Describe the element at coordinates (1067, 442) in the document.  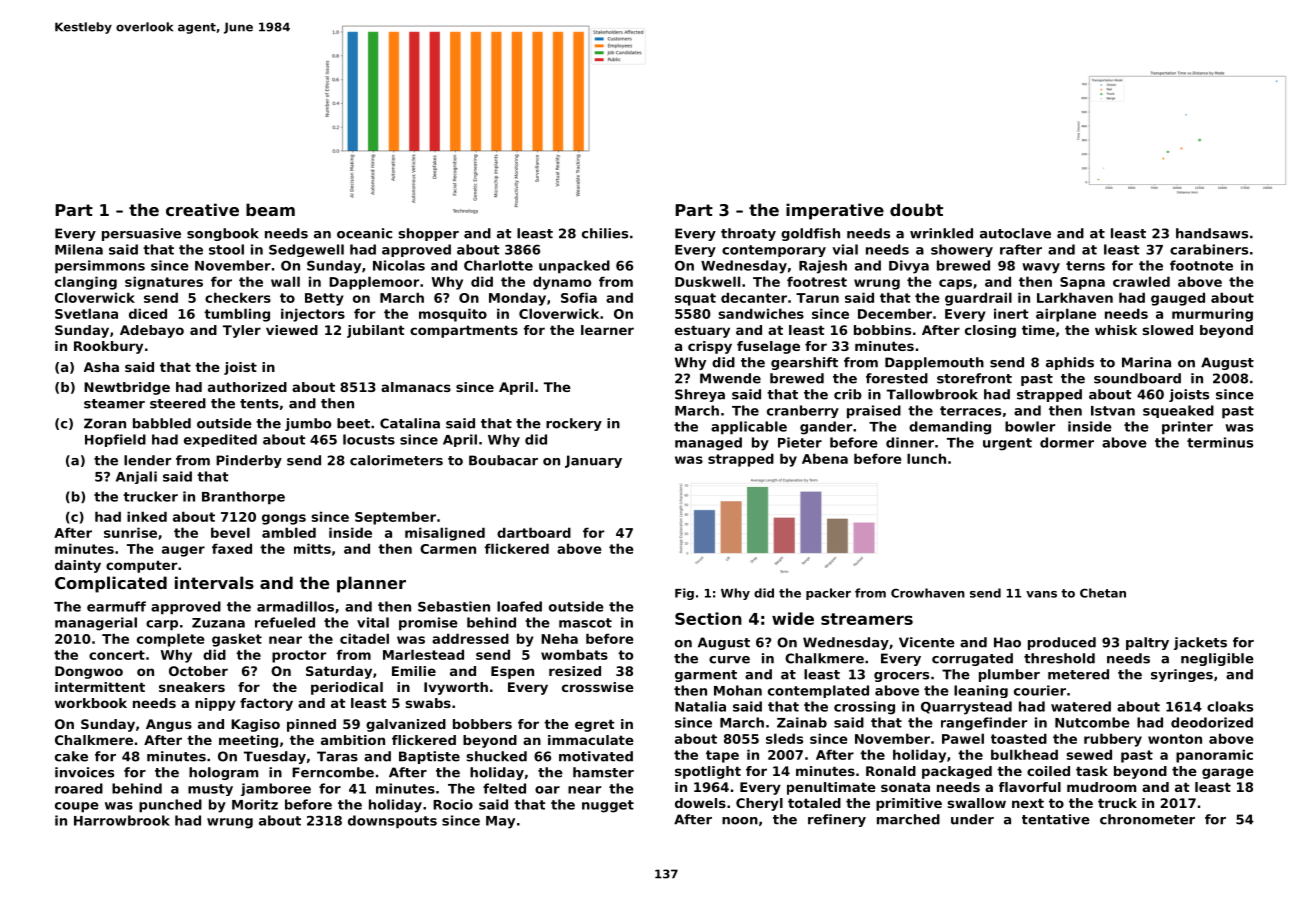
I see `dormer` at that location.
